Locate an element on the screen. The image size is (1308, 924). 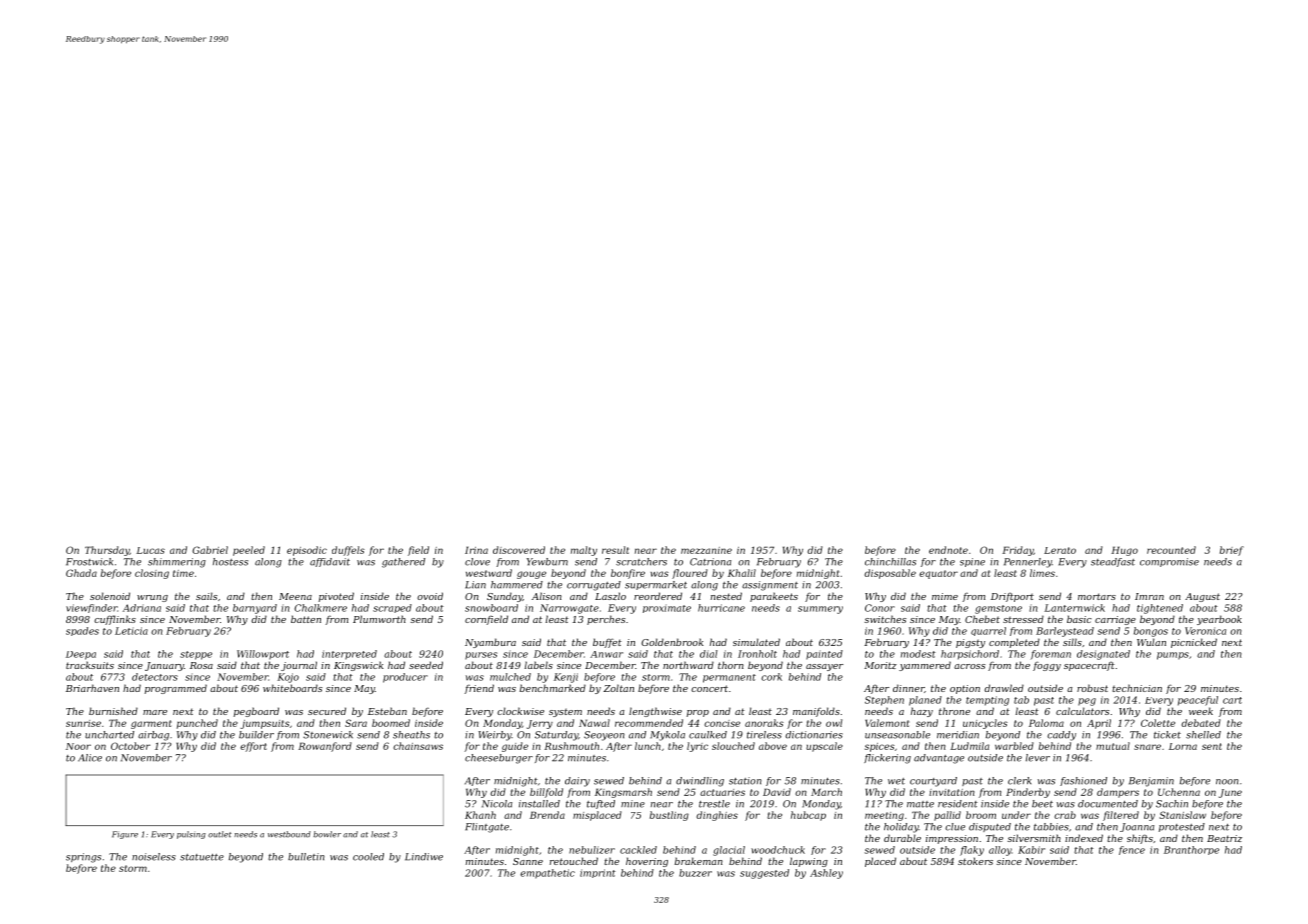
Rowanford is located at coordinates (325, 747).
